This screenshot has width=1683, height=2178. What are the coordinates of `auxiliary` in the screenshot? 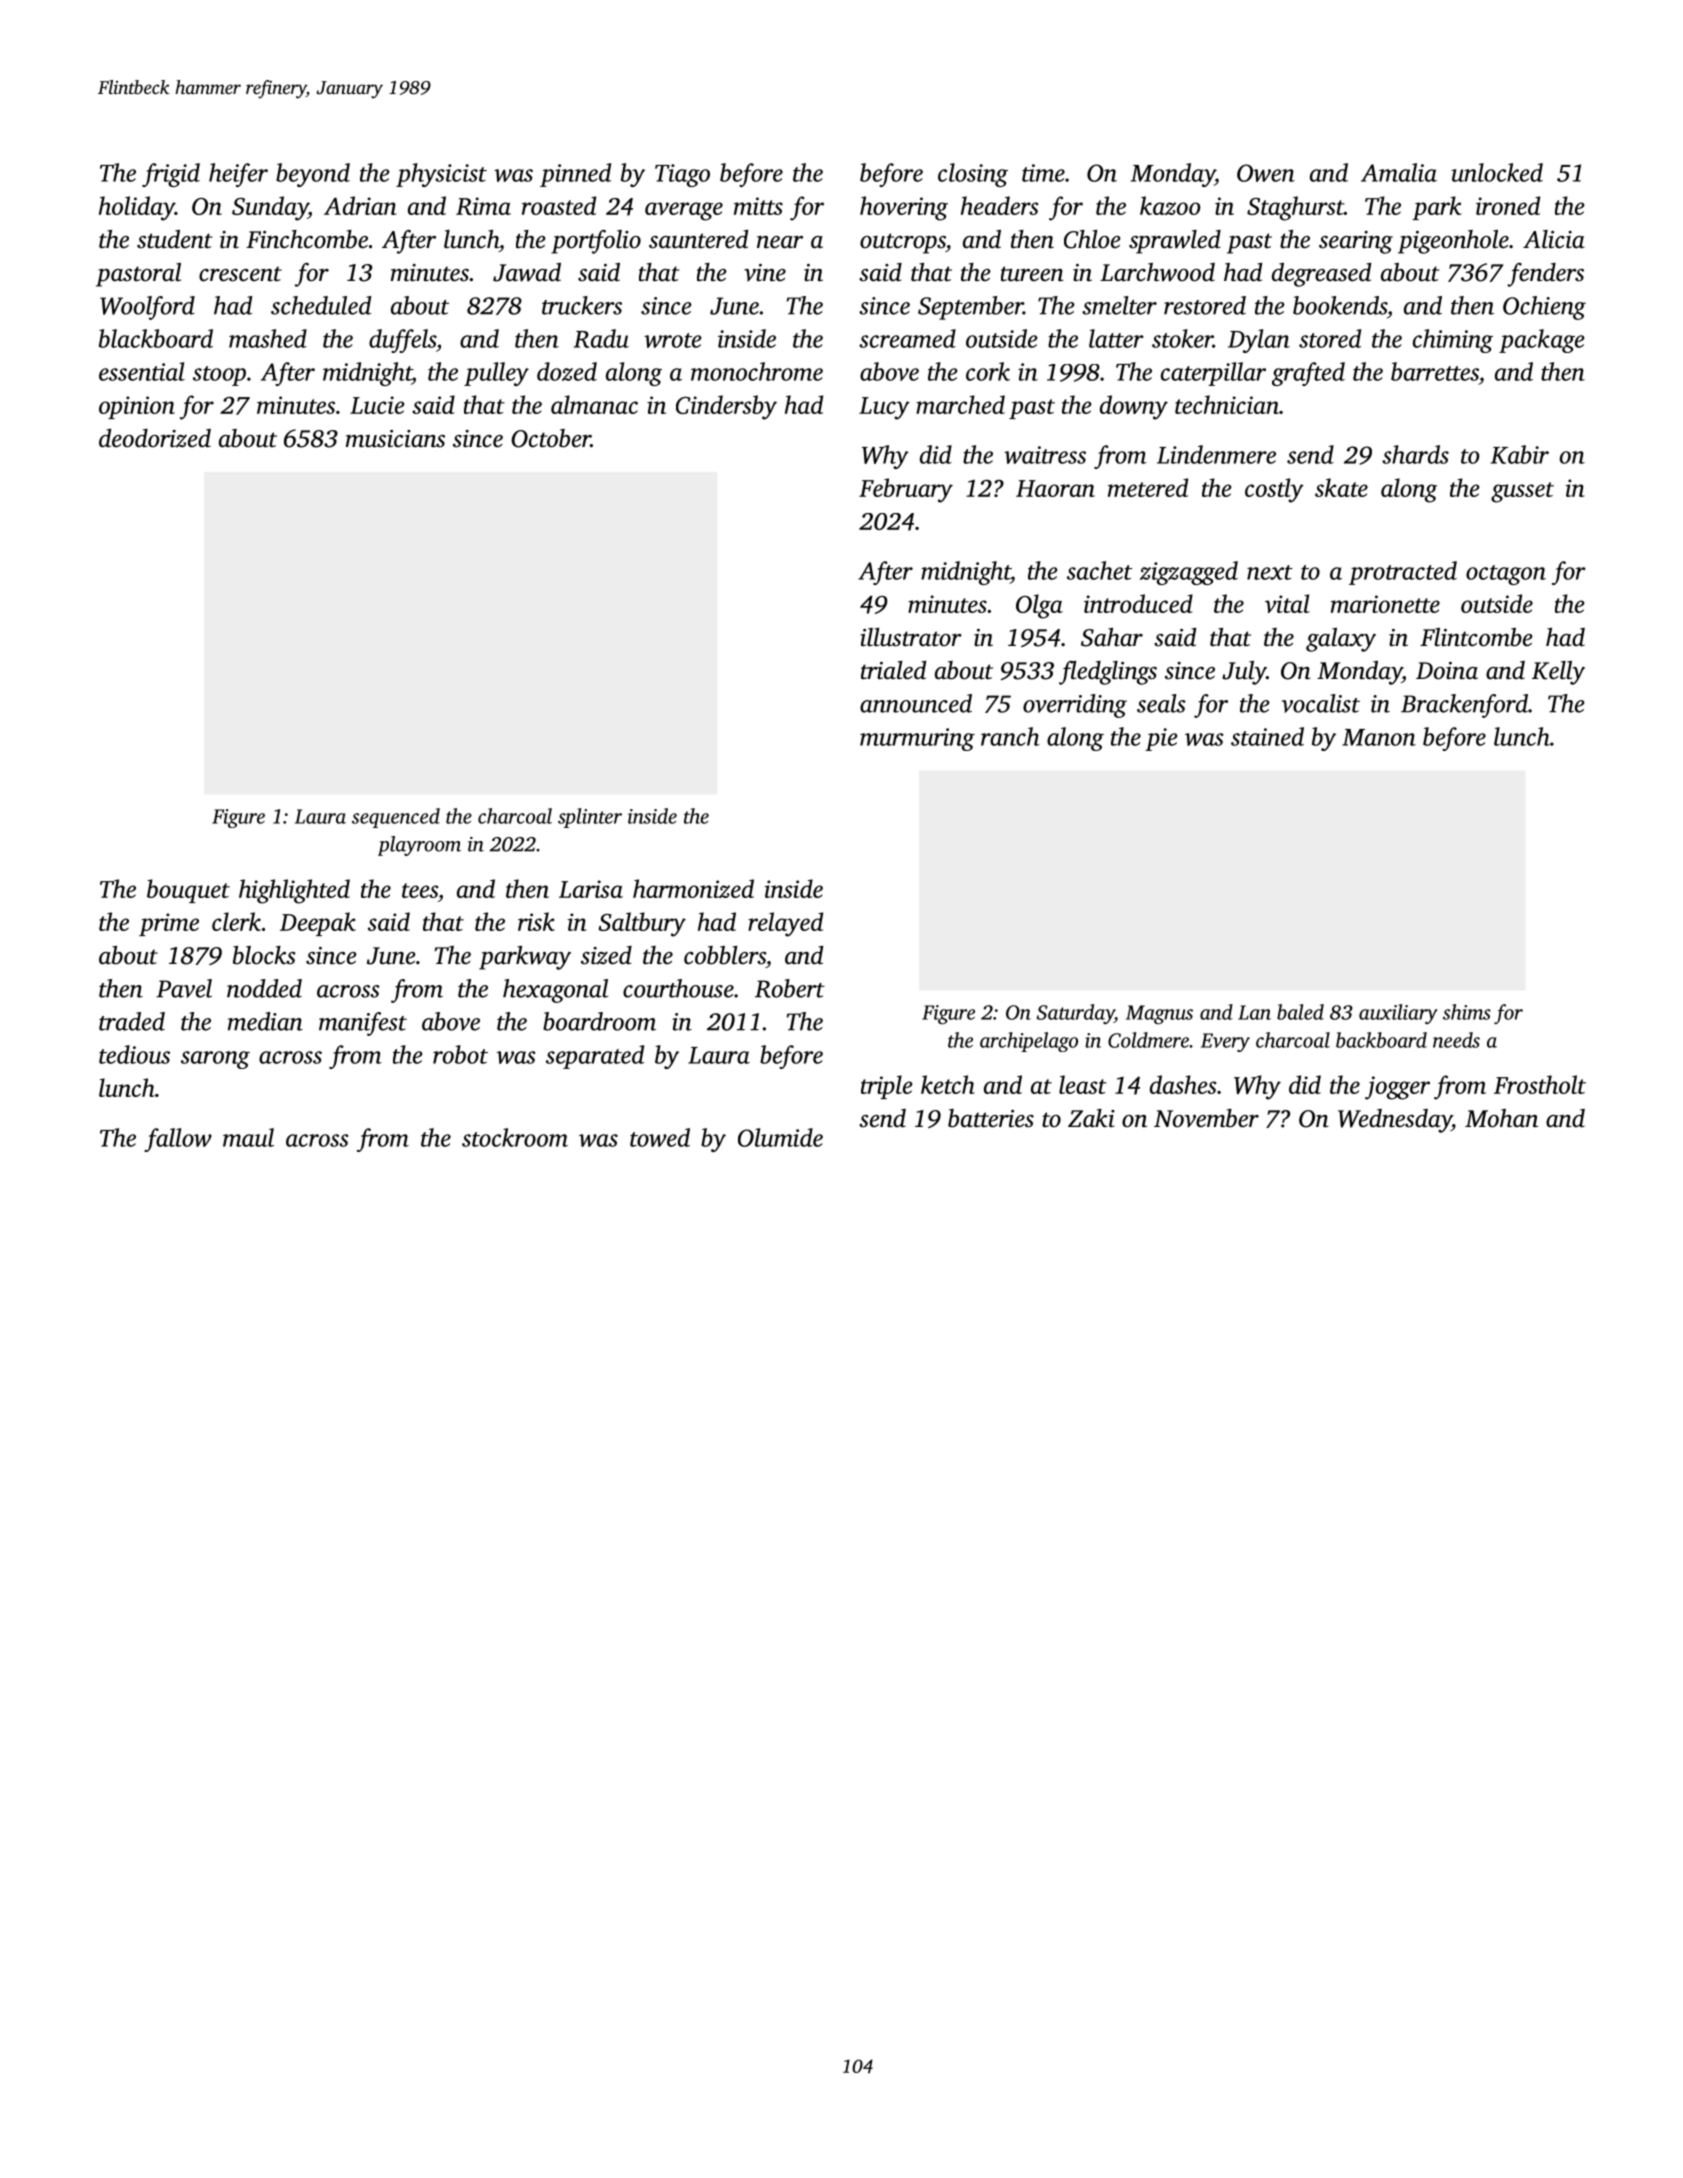 It's located at (1398, 1014).
